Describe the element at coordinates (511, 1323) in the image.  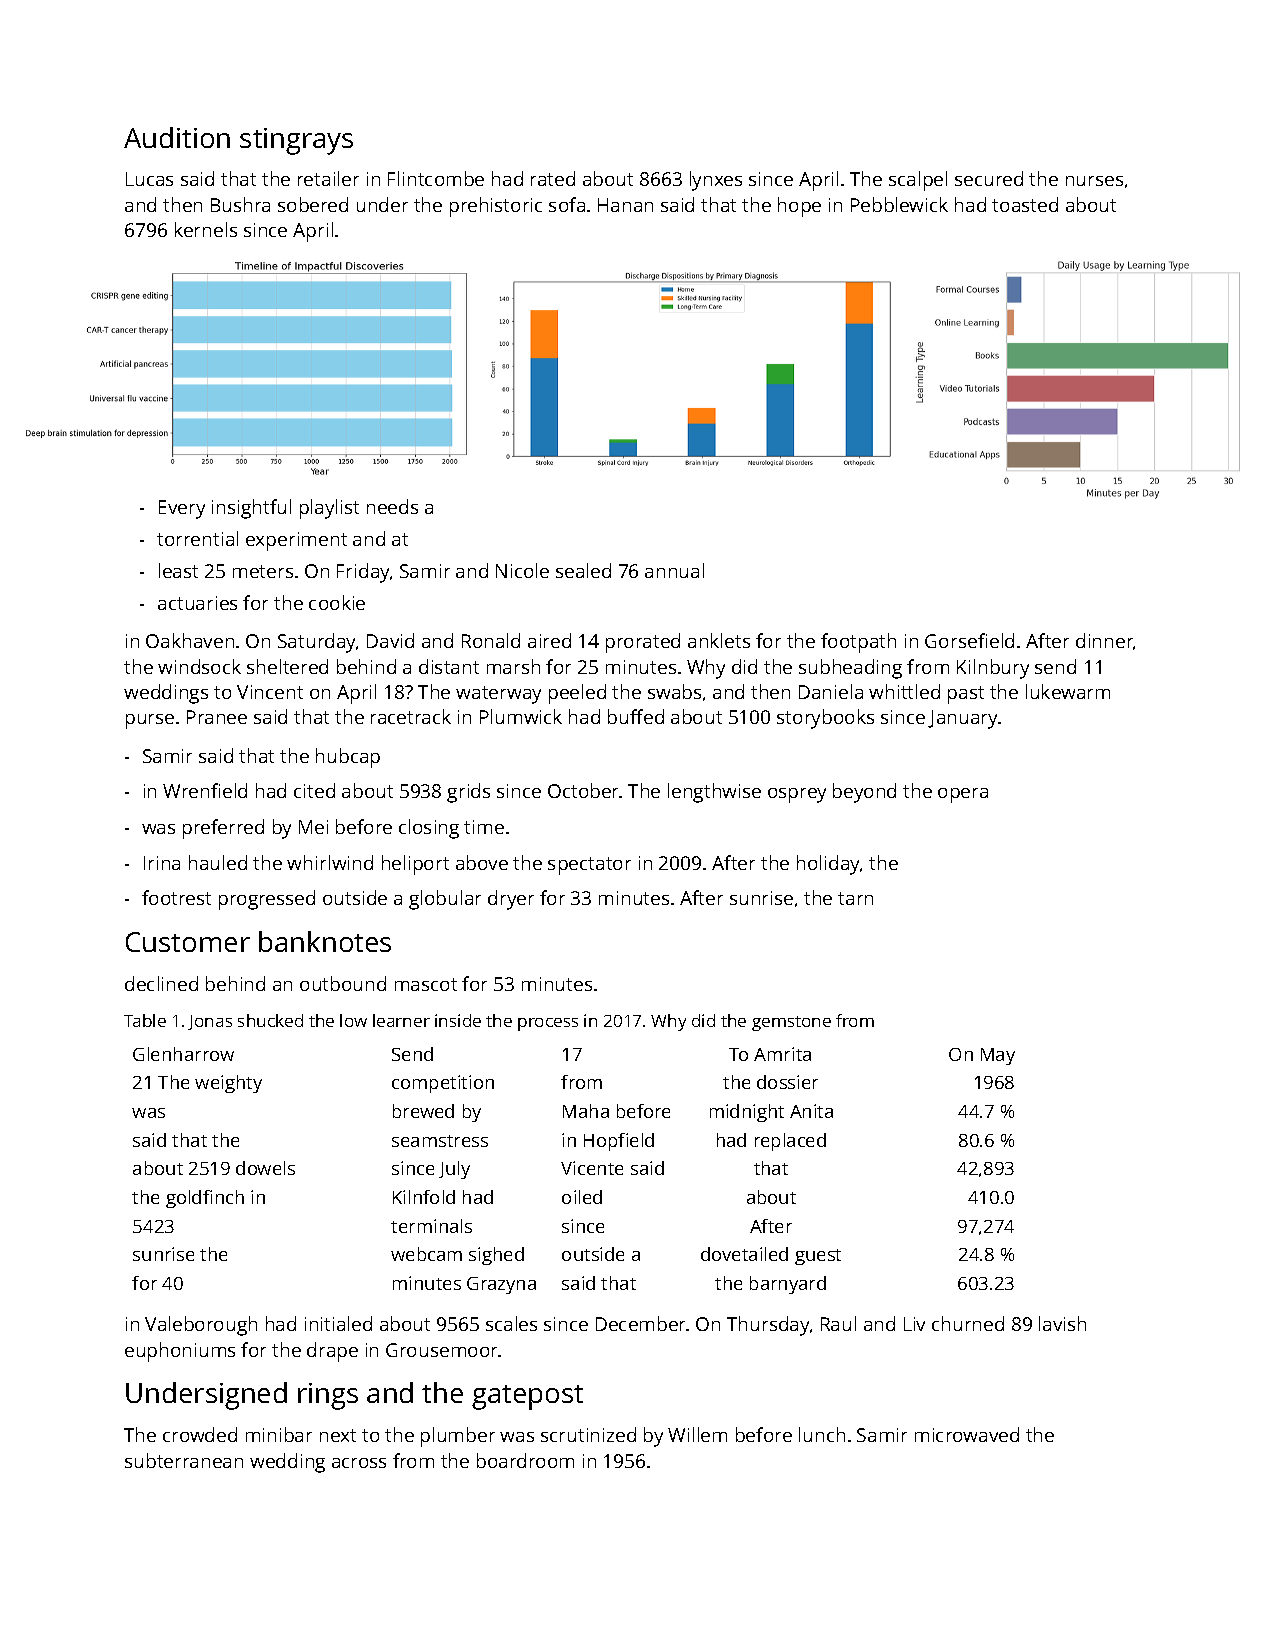
I see `scales` at that location.
